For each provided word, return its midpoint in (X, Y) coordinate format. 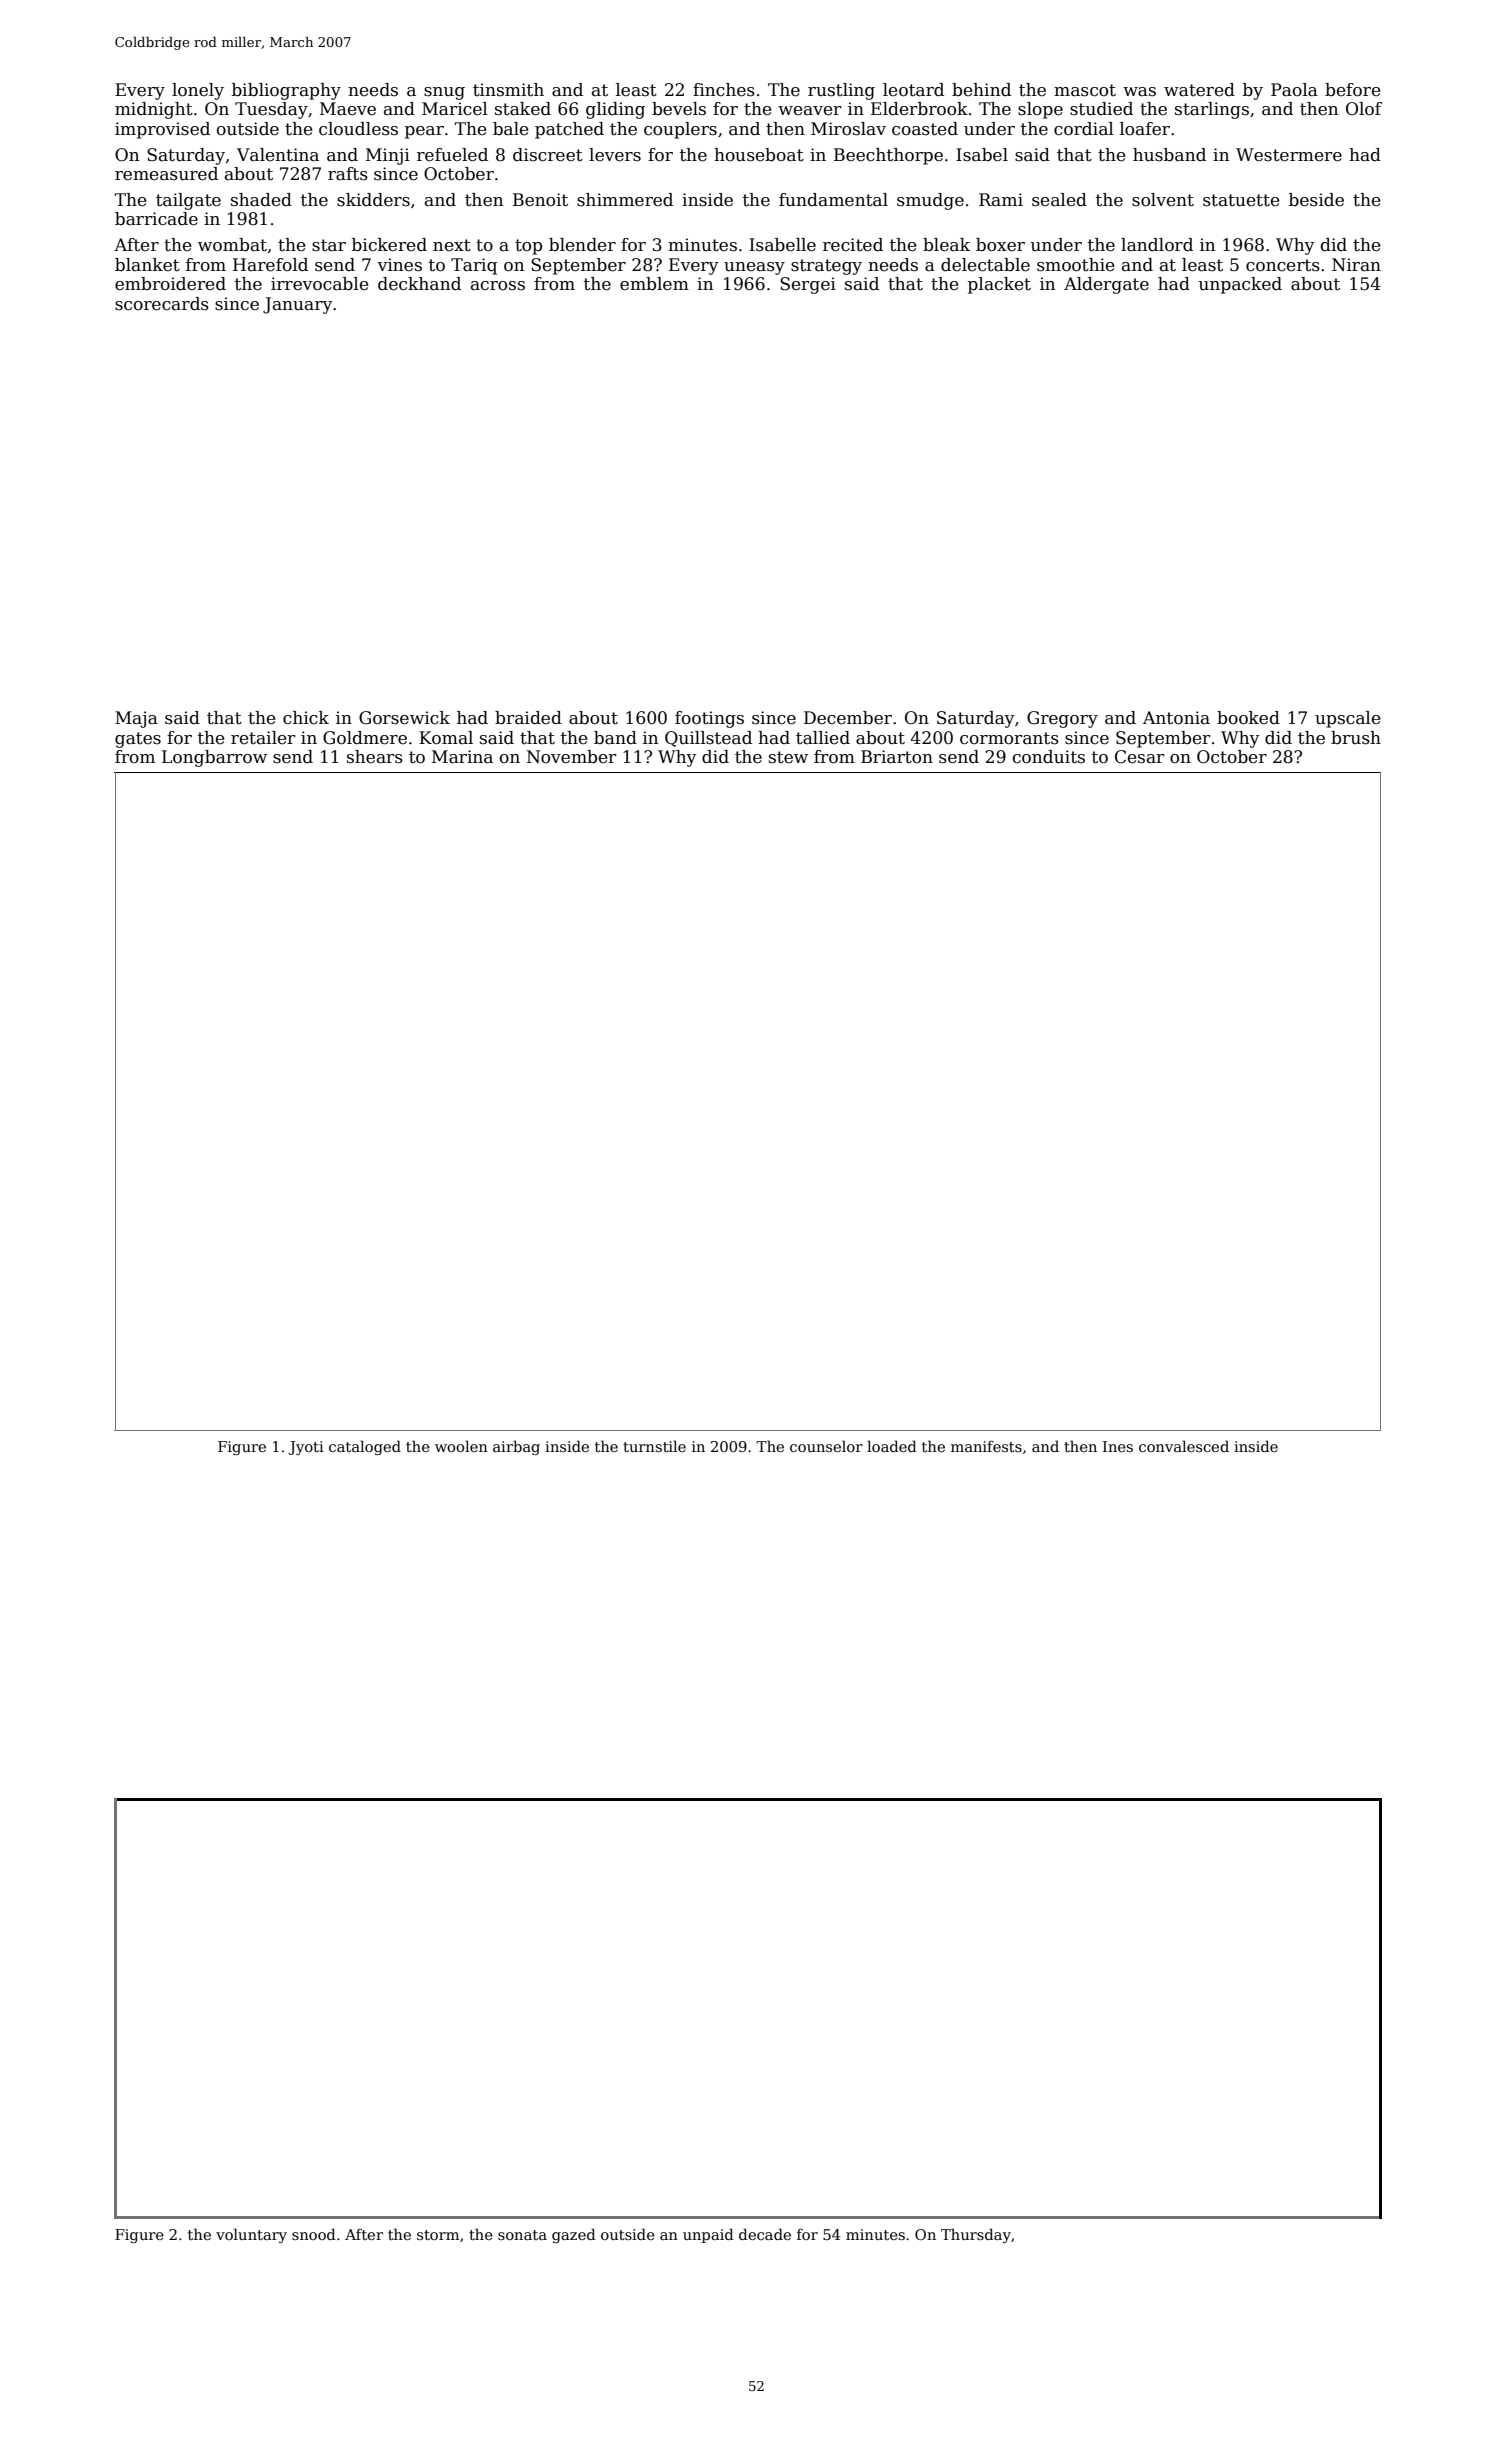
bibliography (286, 91)
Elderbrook (919, 109)
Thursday (976, 2235)
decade (765, 2234)
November (572, 757)
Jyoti (306, 1448)
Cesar (1140, 757)
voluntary (251, 2235)
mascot (1085, 90)
